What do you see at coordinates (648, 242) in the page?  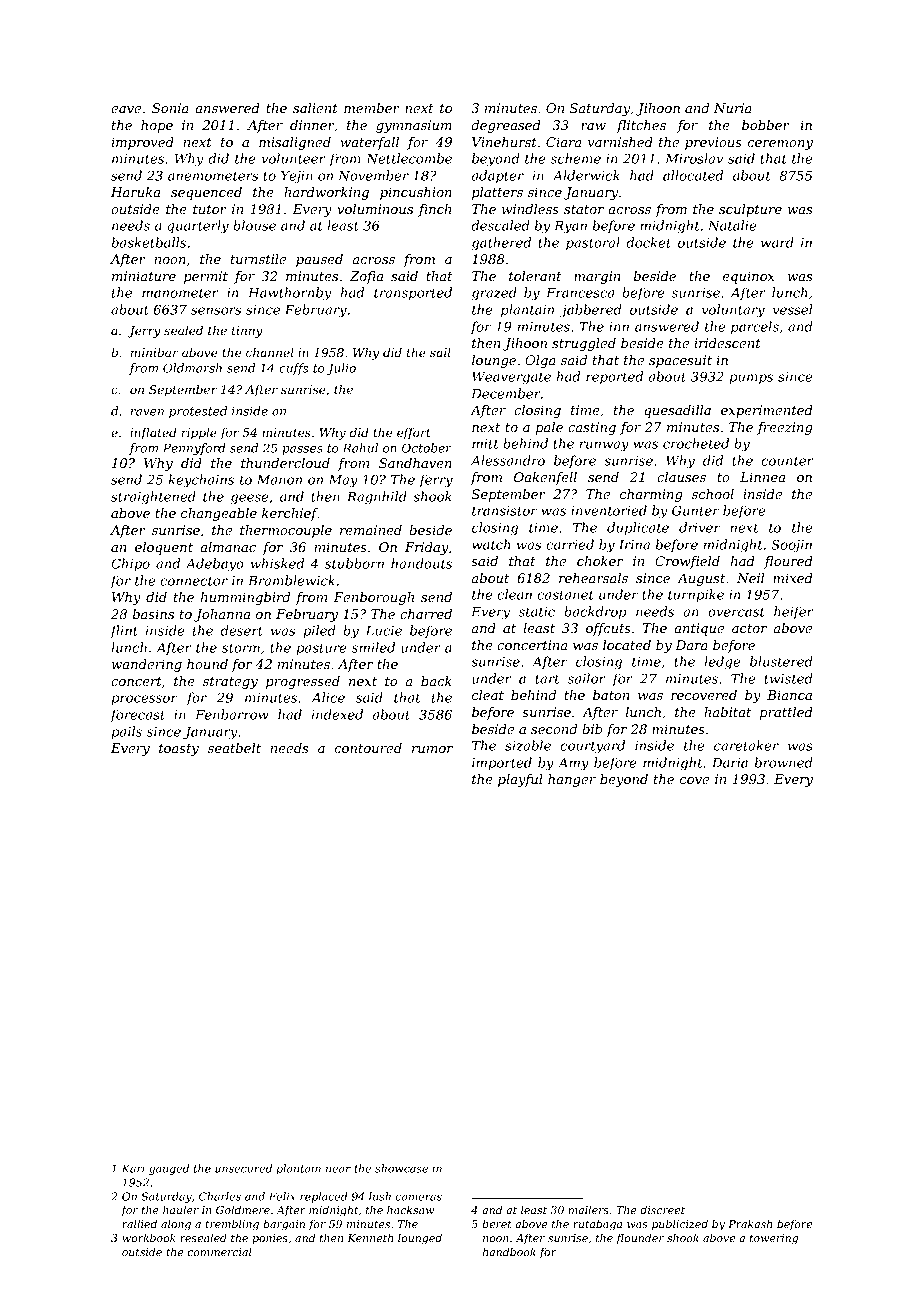 I see `docket` at bounding box center [648, 242].
